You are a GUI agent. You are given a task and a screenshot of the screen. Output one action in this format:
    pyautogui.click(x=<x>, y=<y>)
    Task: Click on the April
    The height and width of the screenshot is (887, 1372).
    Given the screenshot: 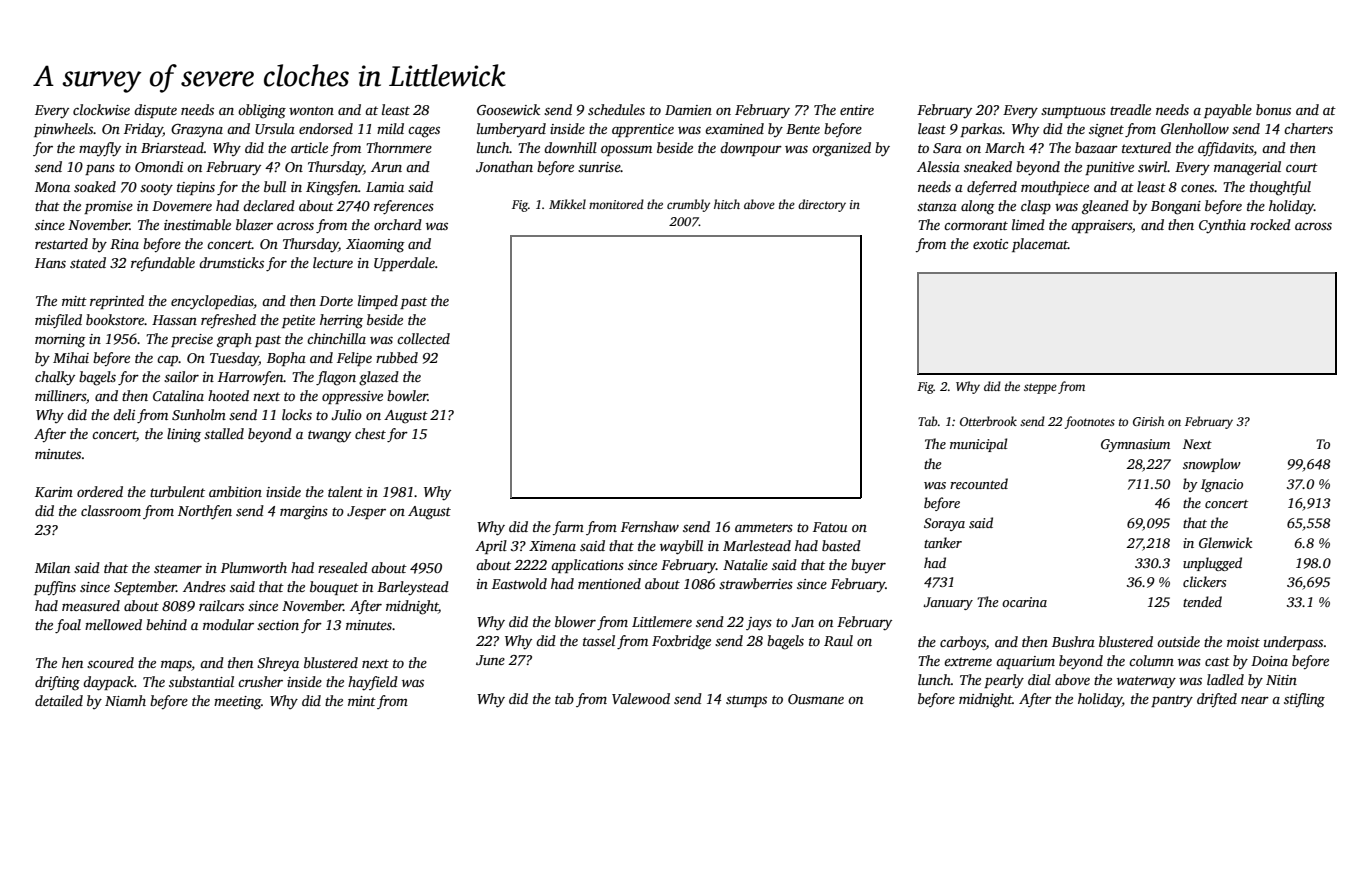 What is the action you would take?
    pyautogui.click(x=491, y=547)
